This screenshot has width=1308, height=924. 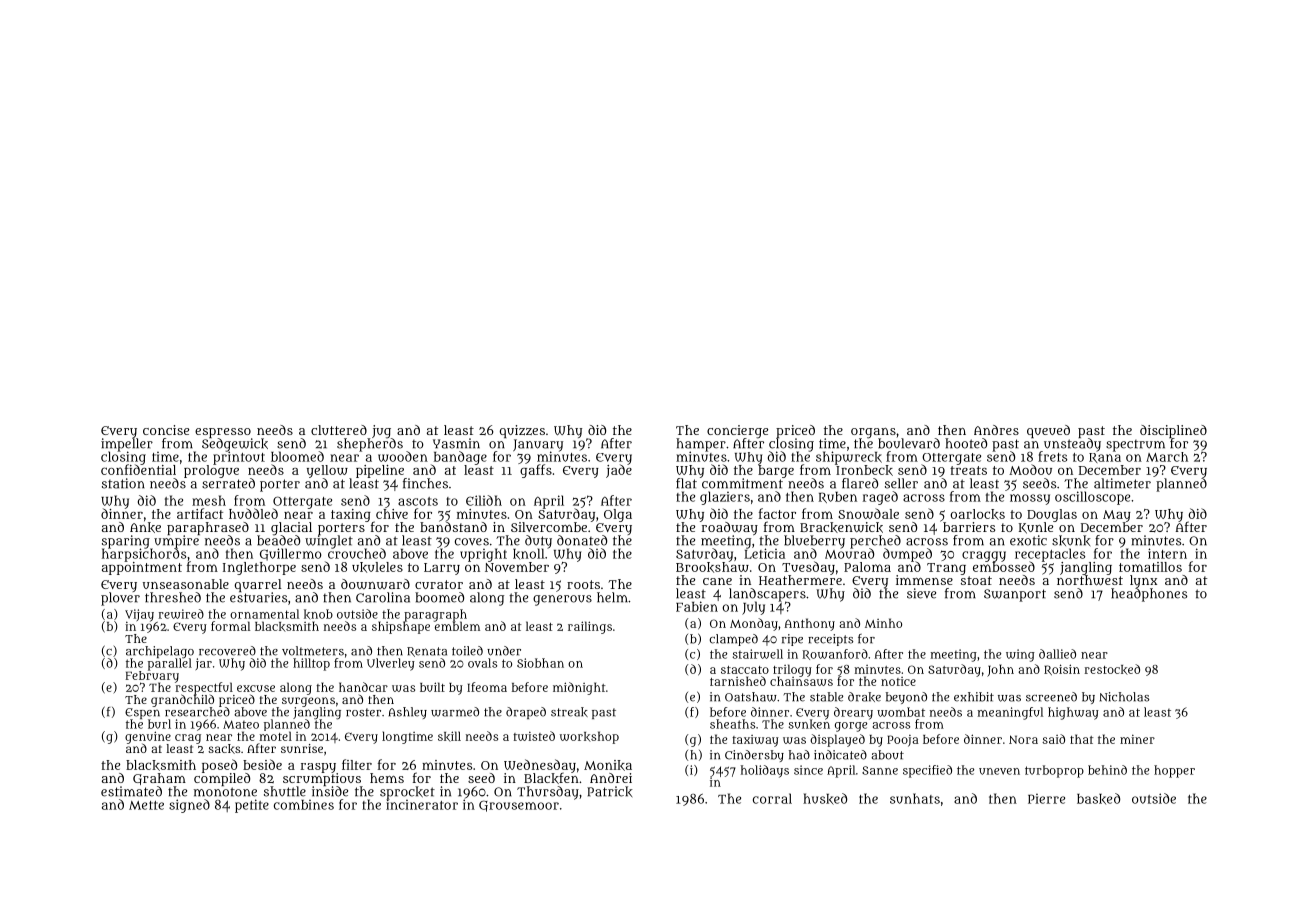 I want to click on Olga, so click(x=618, y=515).
